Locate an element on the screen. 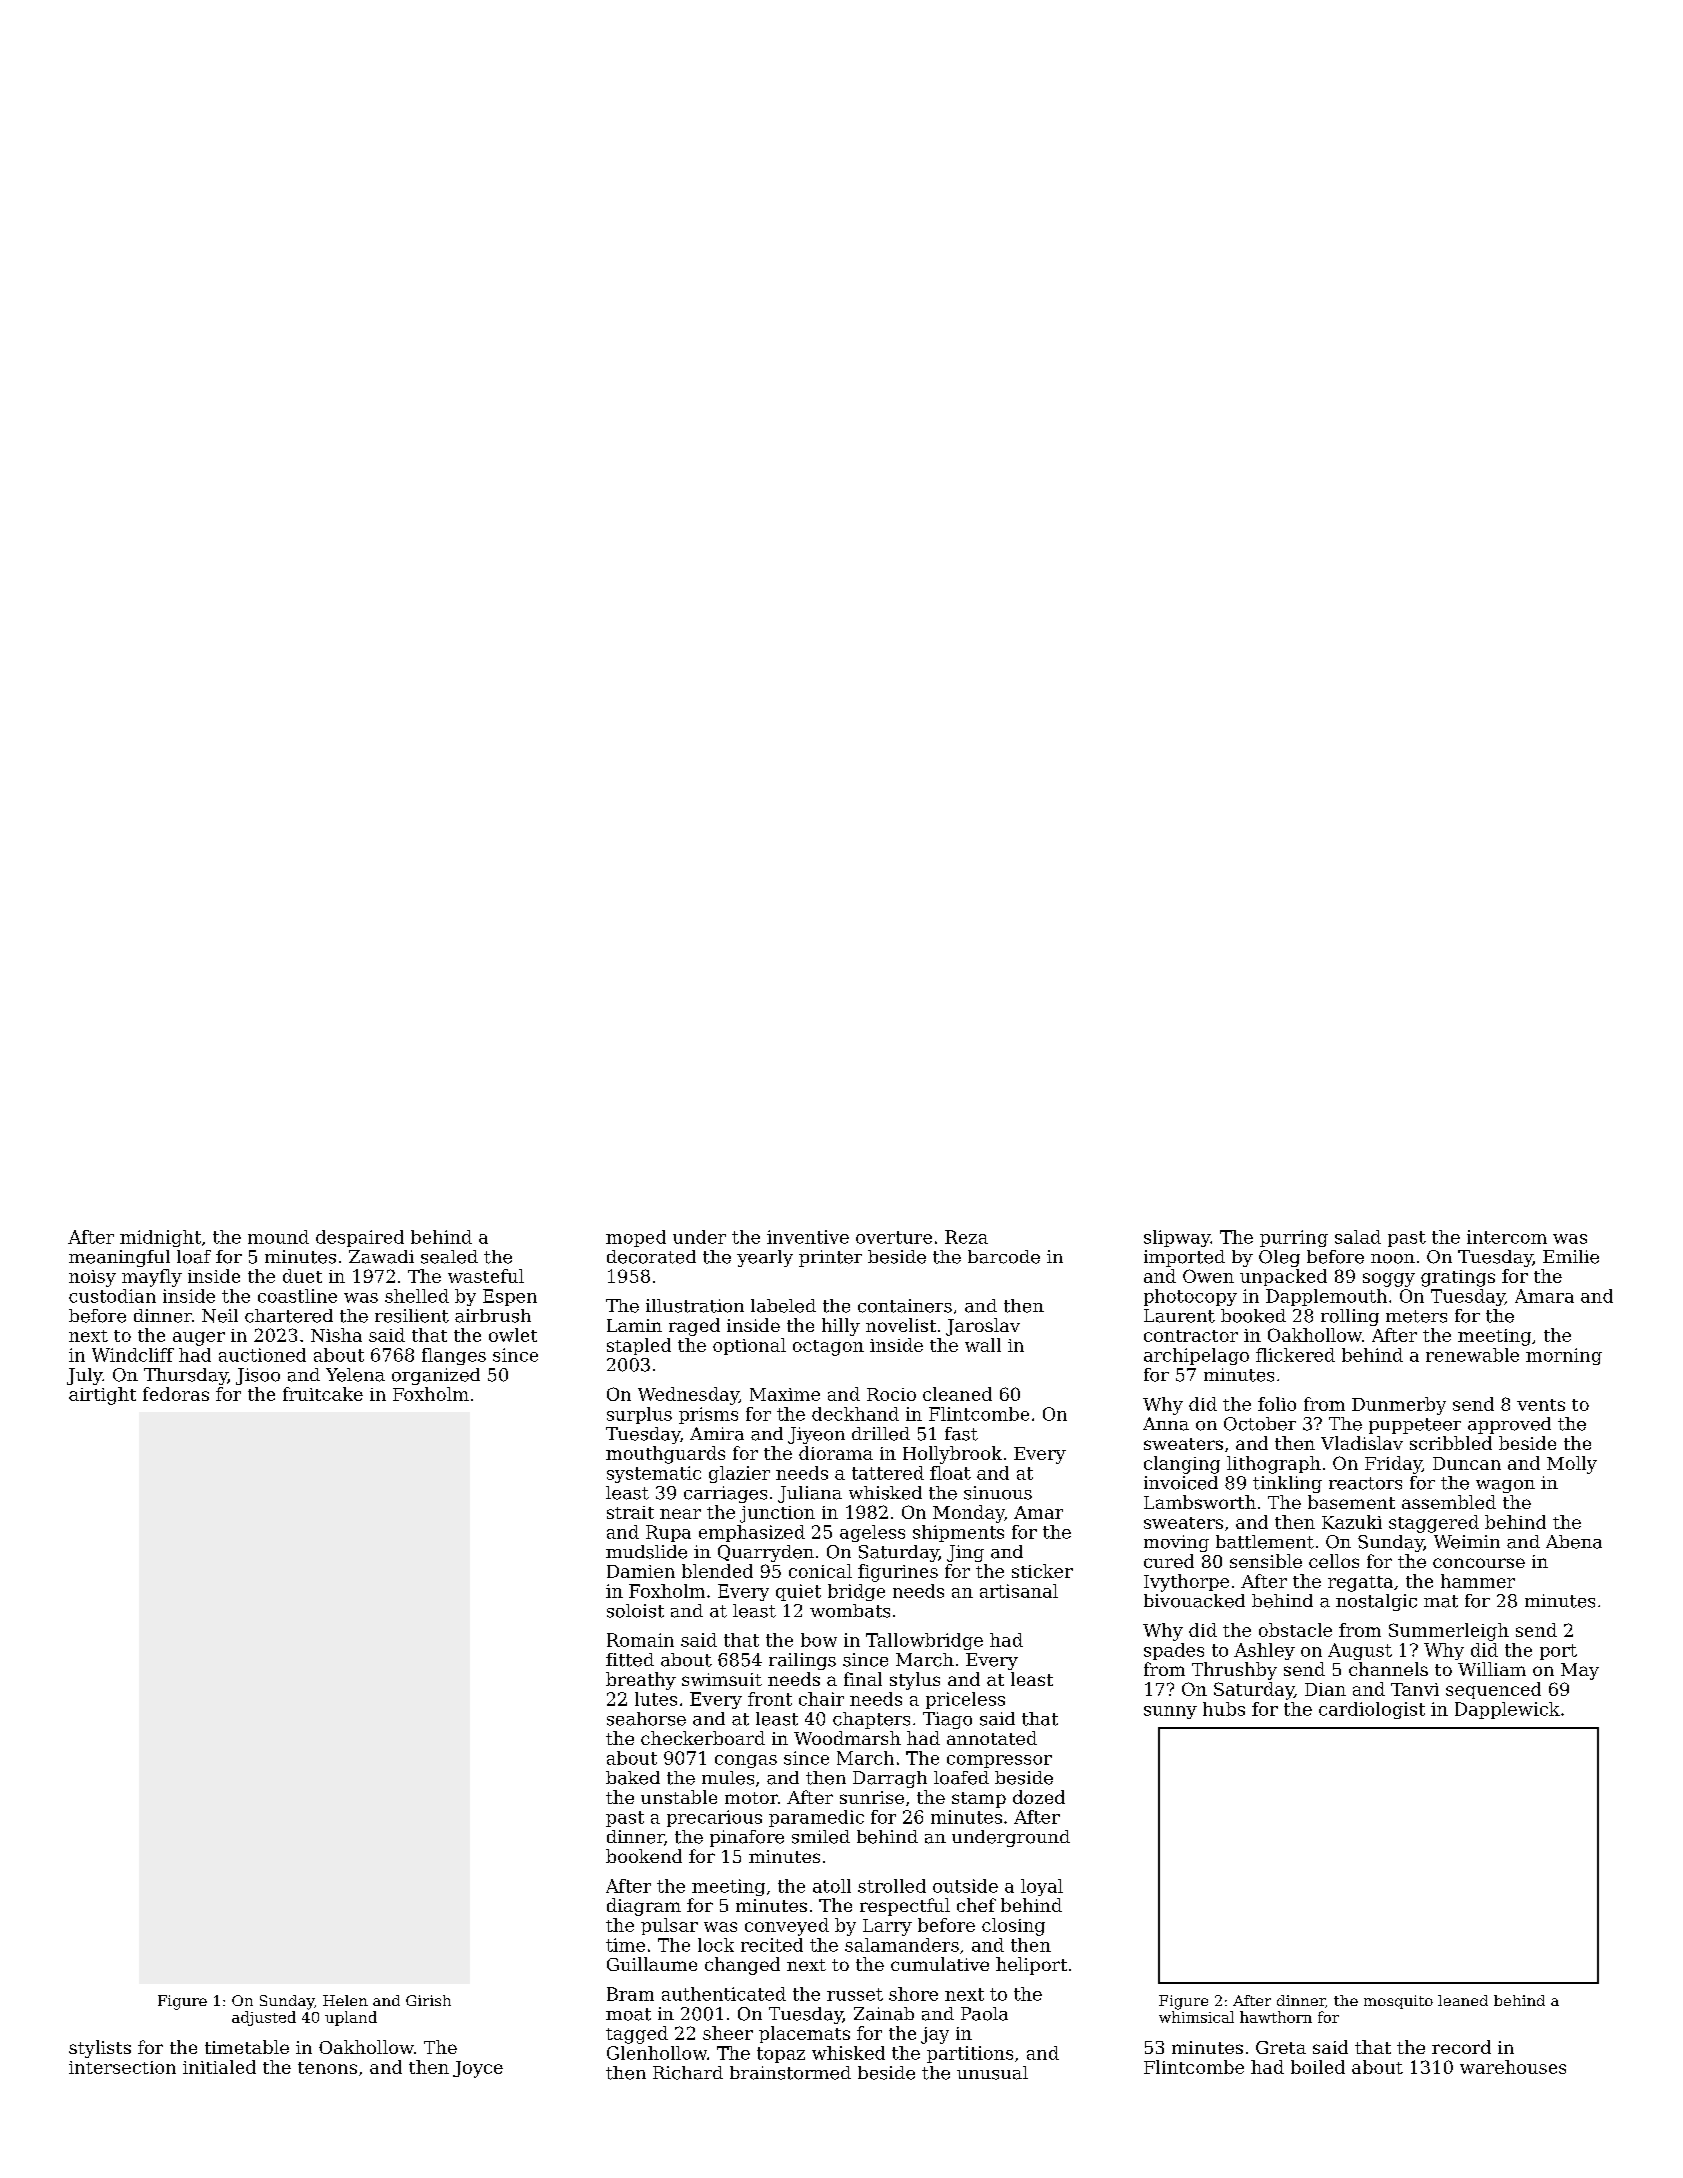 The width and height of the screenshot is (1683, 2178). Reza is located at coordinates (966, 1237).
